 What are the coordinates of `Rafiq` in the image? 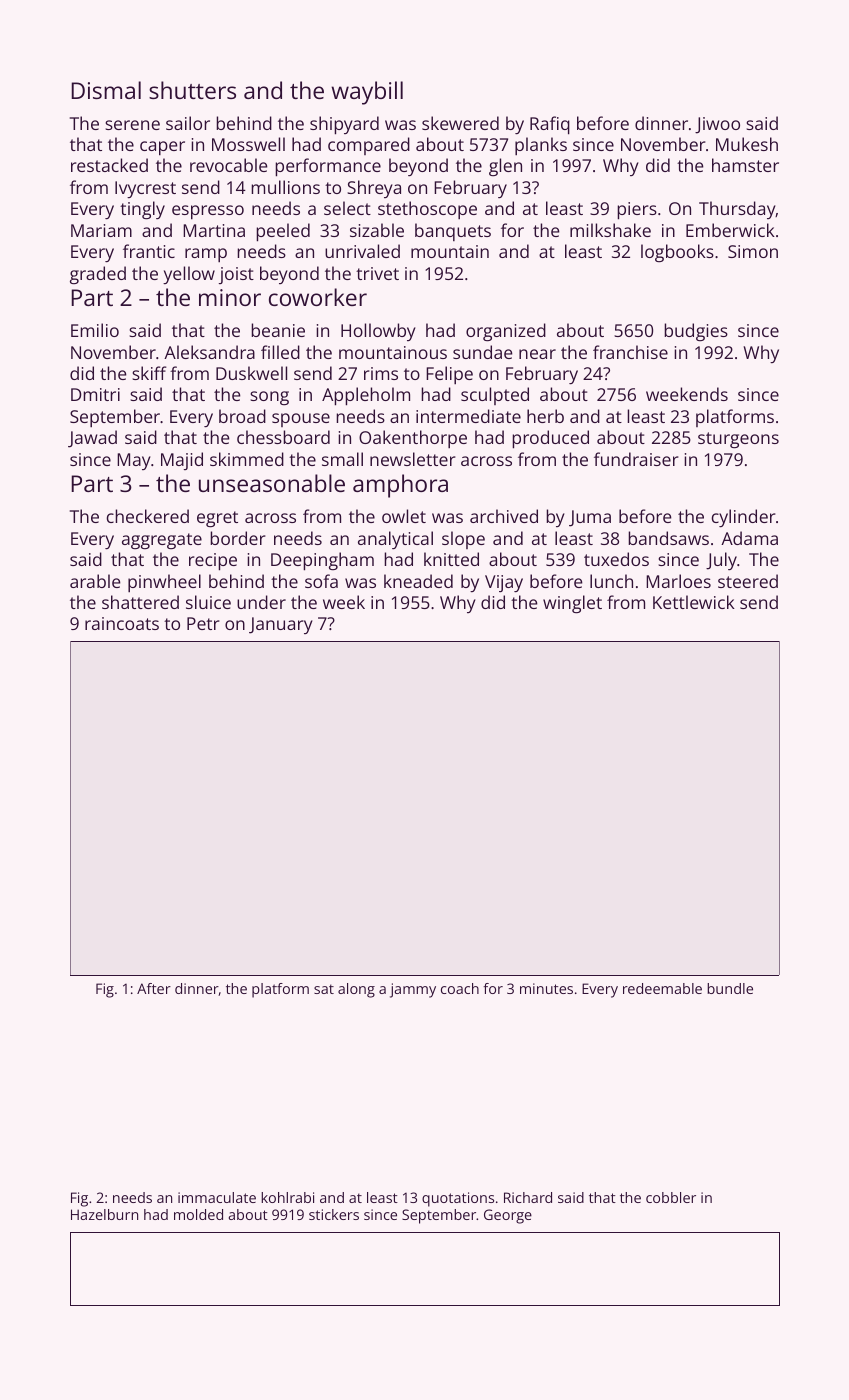 It's located at (550, 125).
